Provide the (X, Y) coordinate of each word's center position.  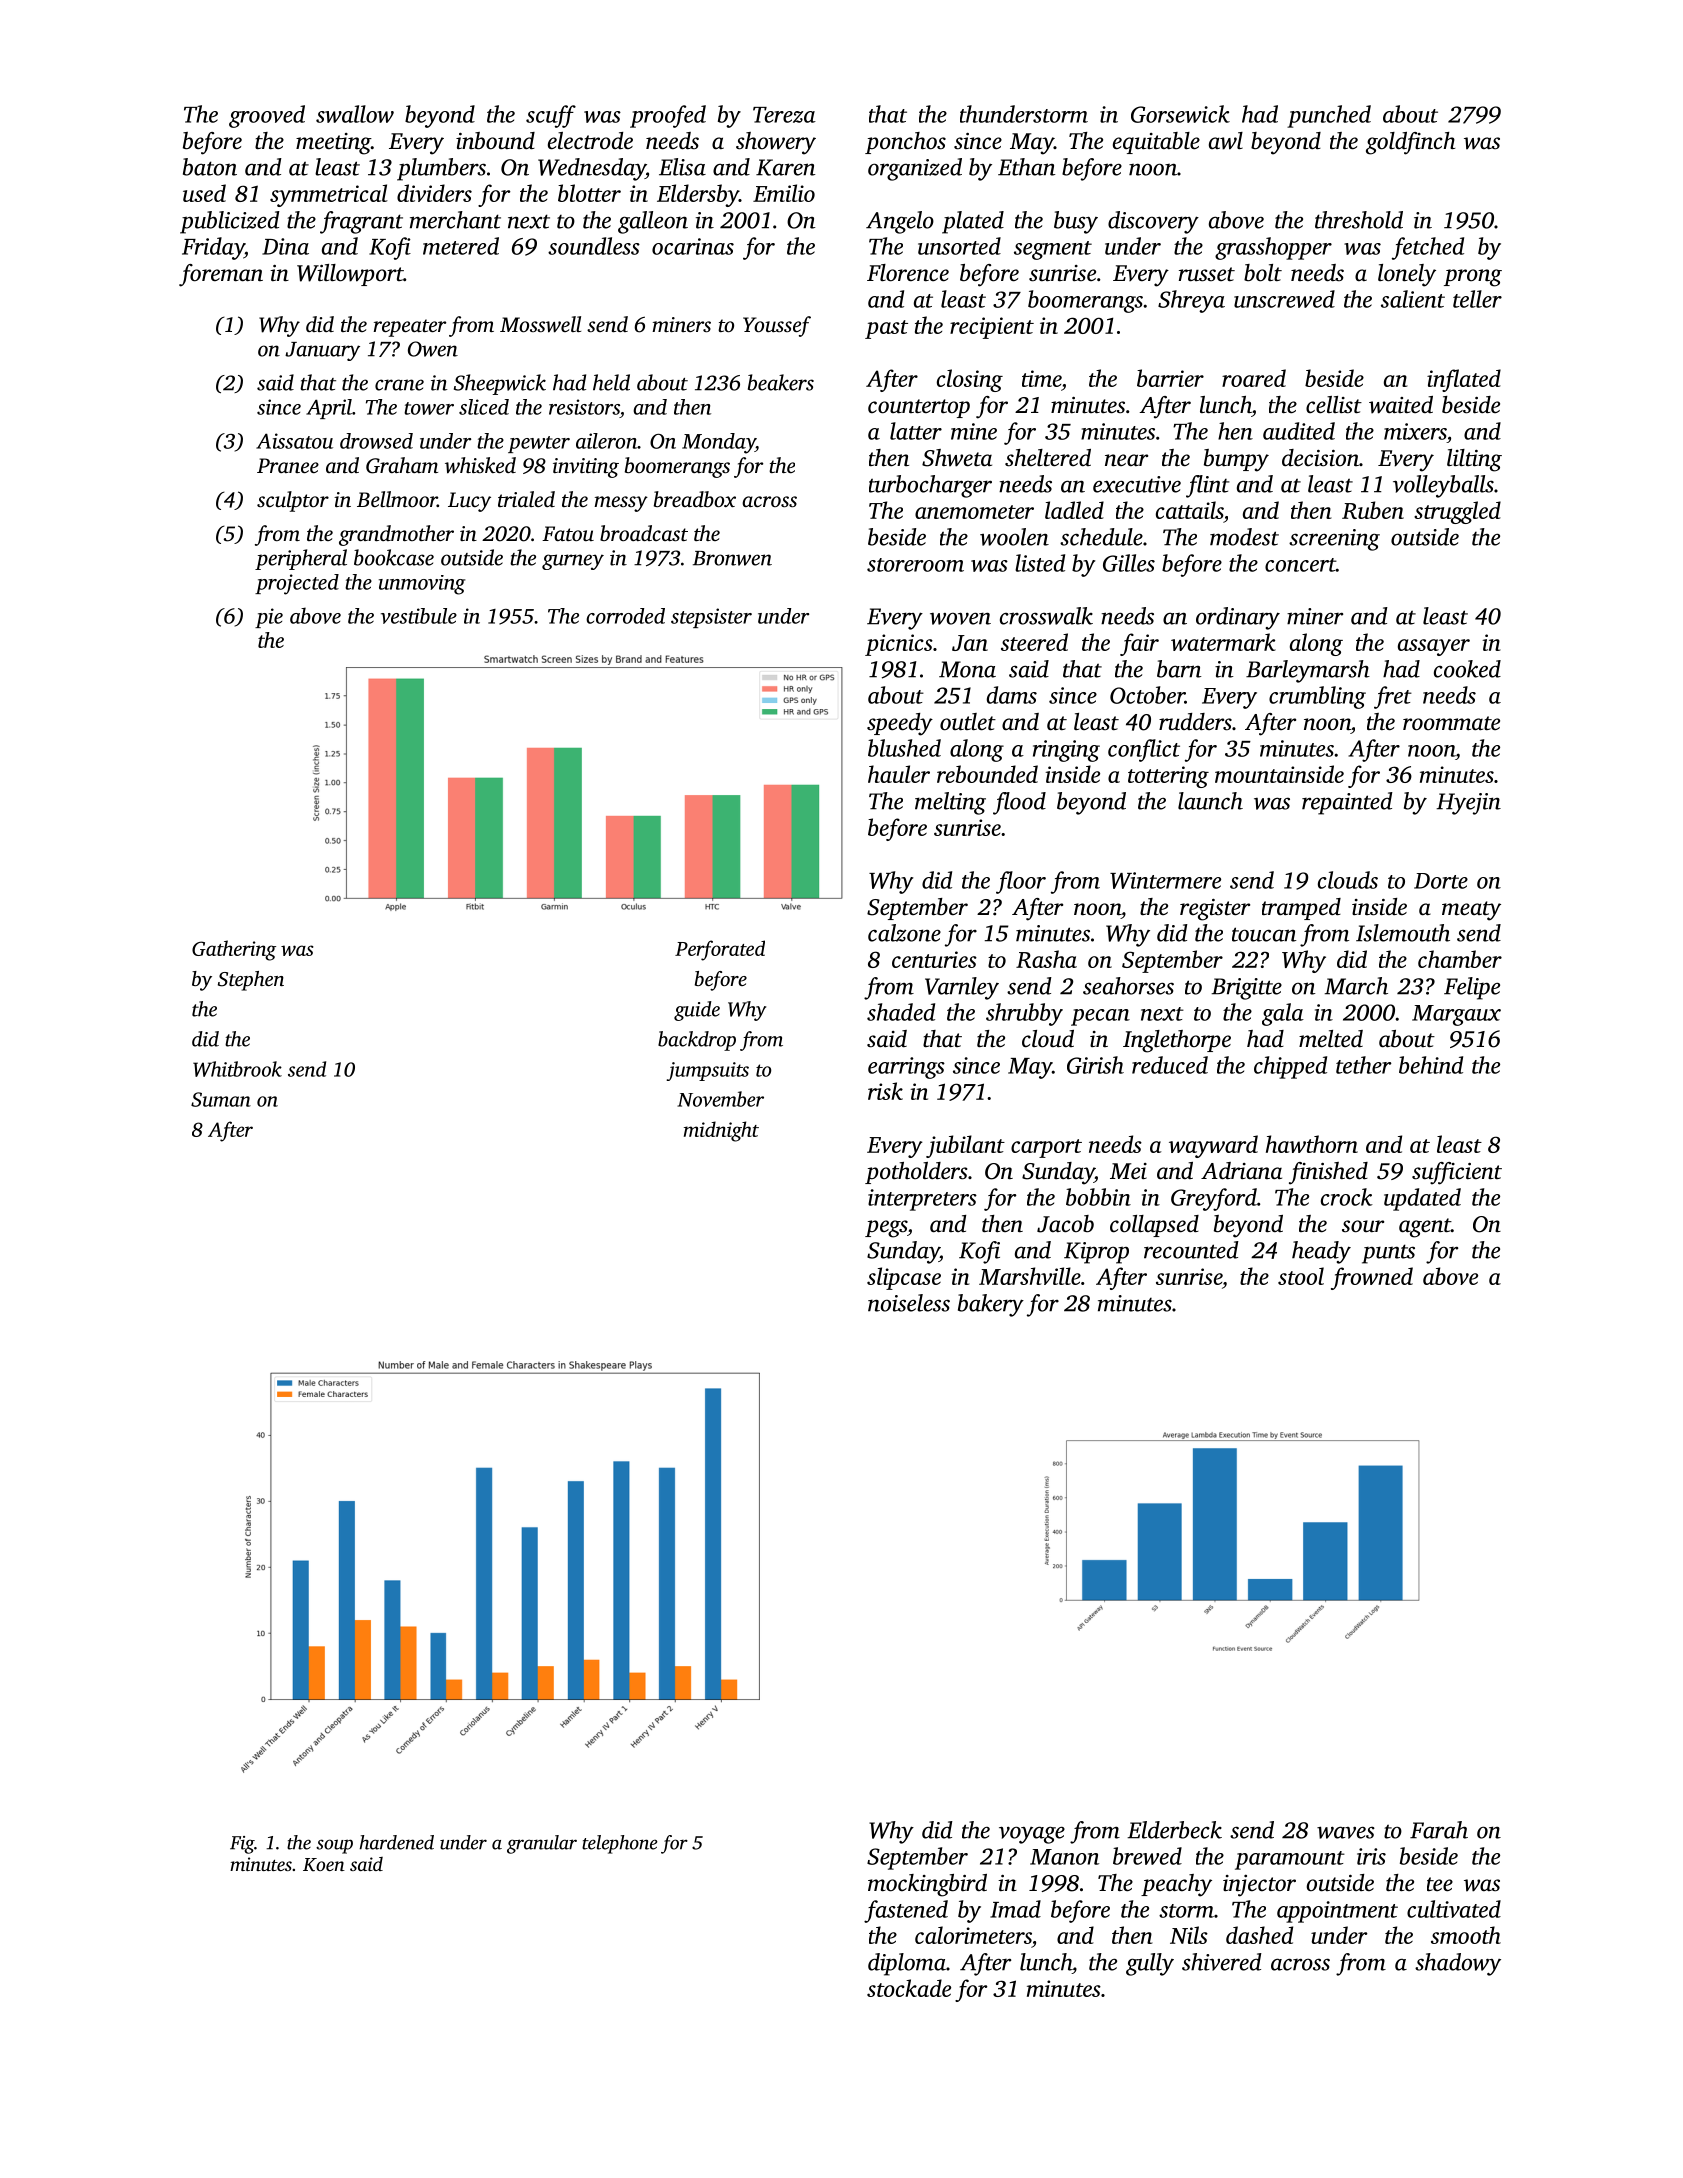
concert (1300, 565)
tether (1364, 1065)
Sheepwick (500, 384)
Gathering (234, 950)
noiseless (909, 1303)
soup (334, 1846)
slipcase (904, 1278)
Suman (221, 1099)
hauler (899, 774)
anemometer (974, 512)
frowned (1372, 1278)
